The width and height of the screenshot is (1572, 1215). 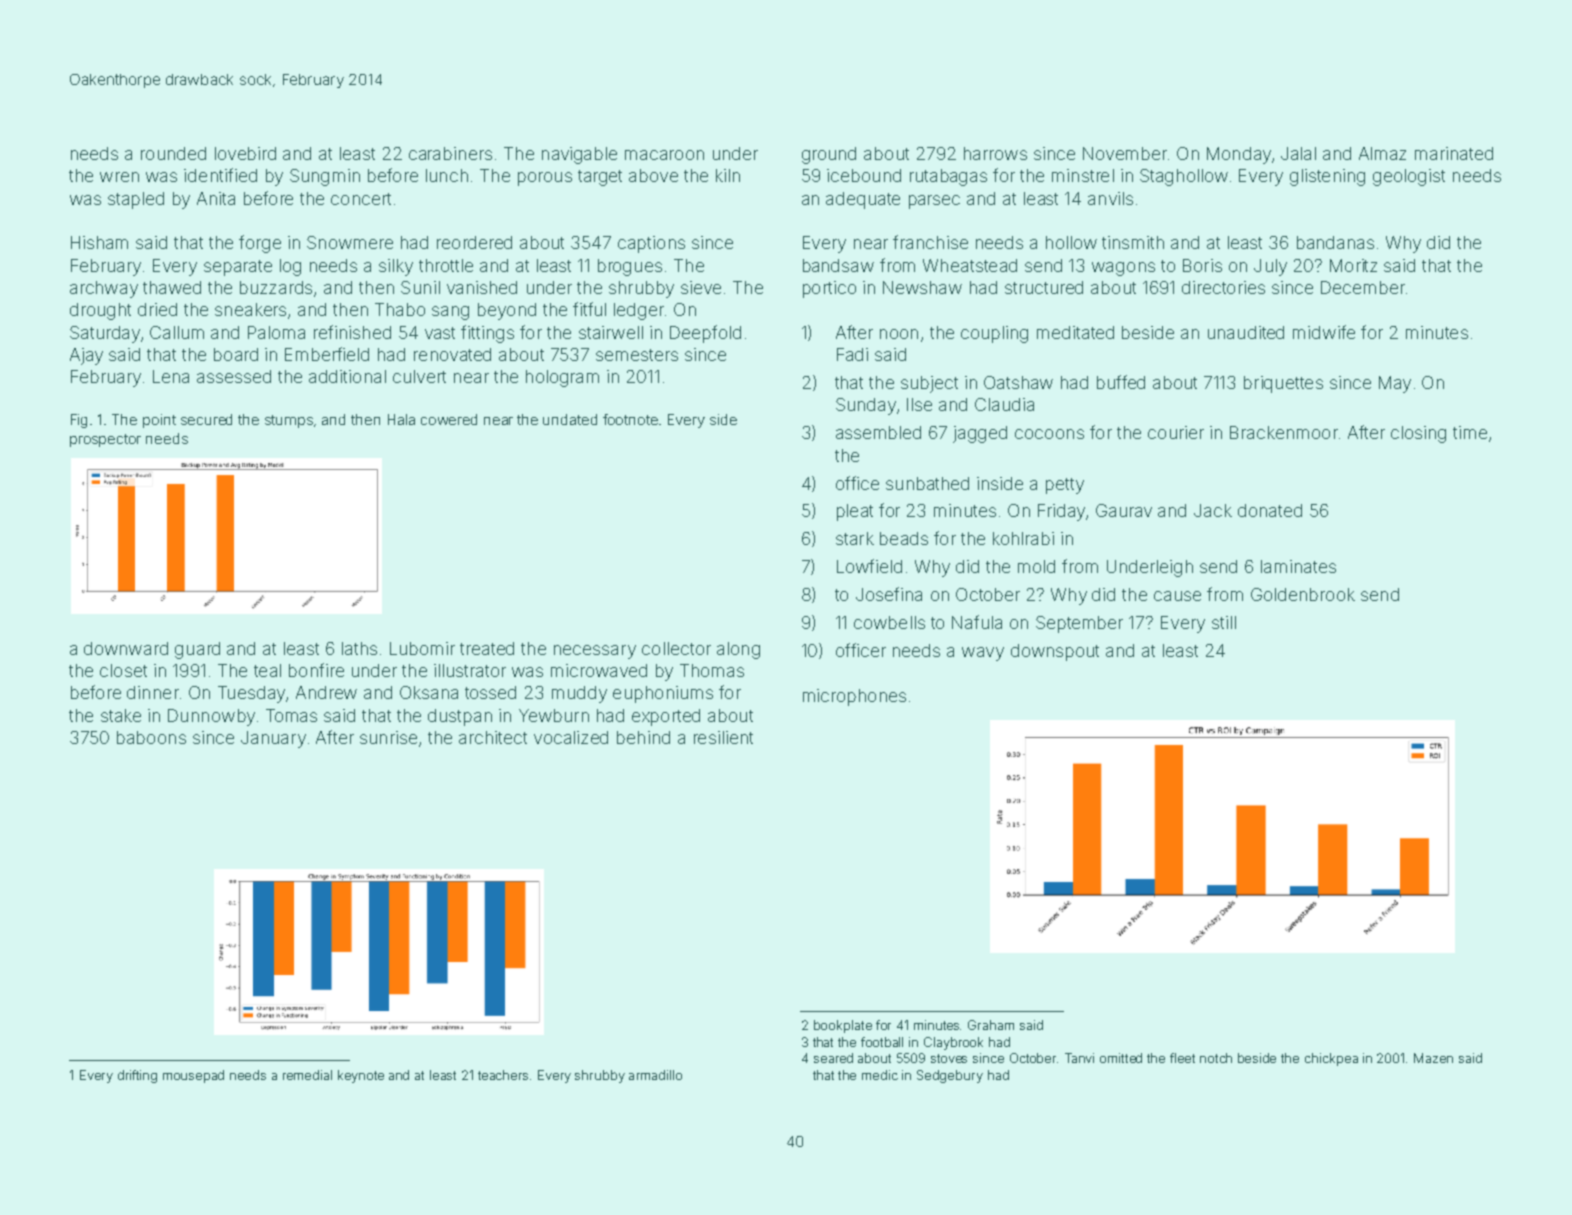 I want to click on medic, so click(x=880, y=1075).
